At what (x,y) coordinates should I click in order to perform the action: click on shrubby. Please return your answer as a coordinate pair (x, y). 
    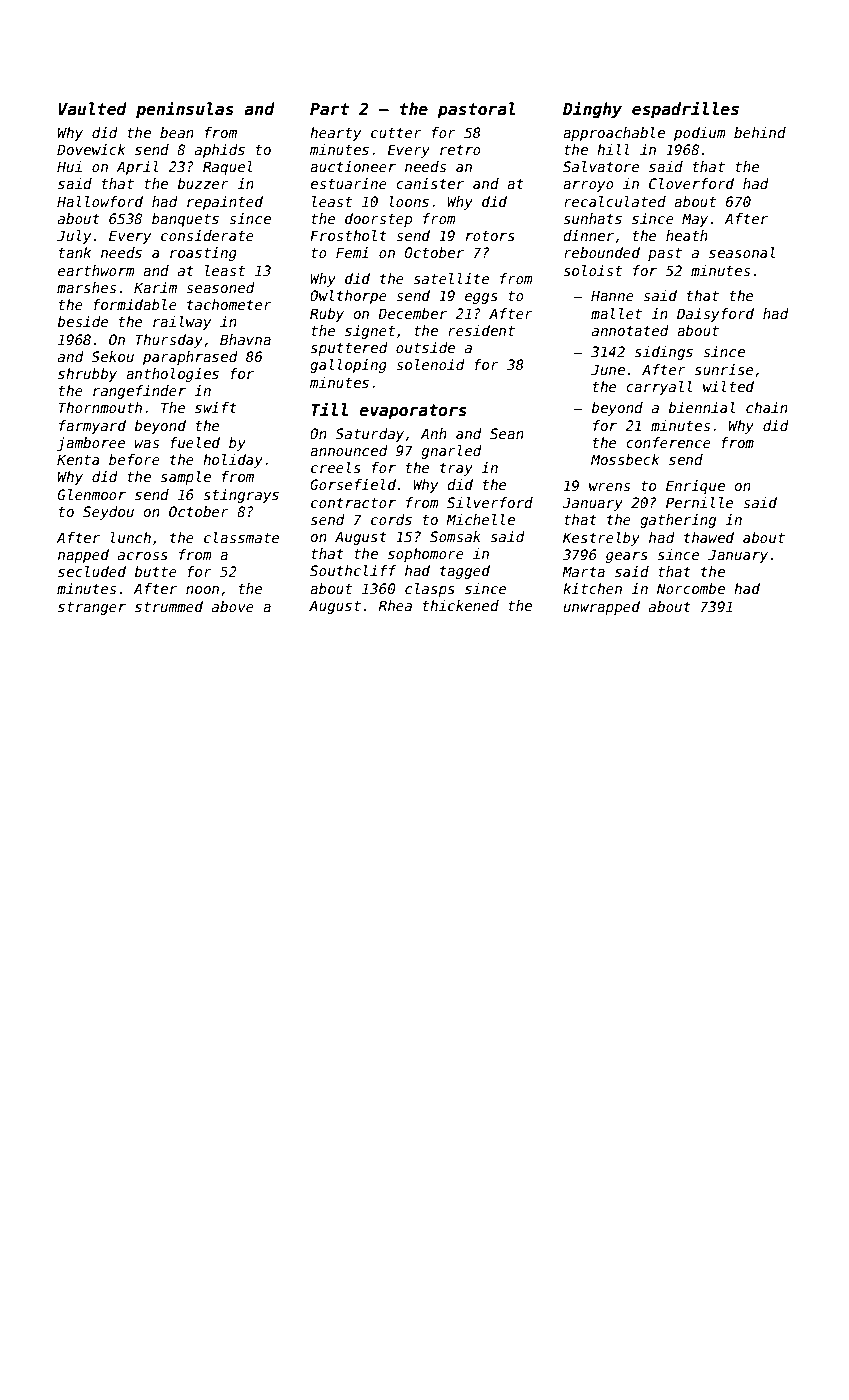
    Looking at the image, I should click on (87, 375).
